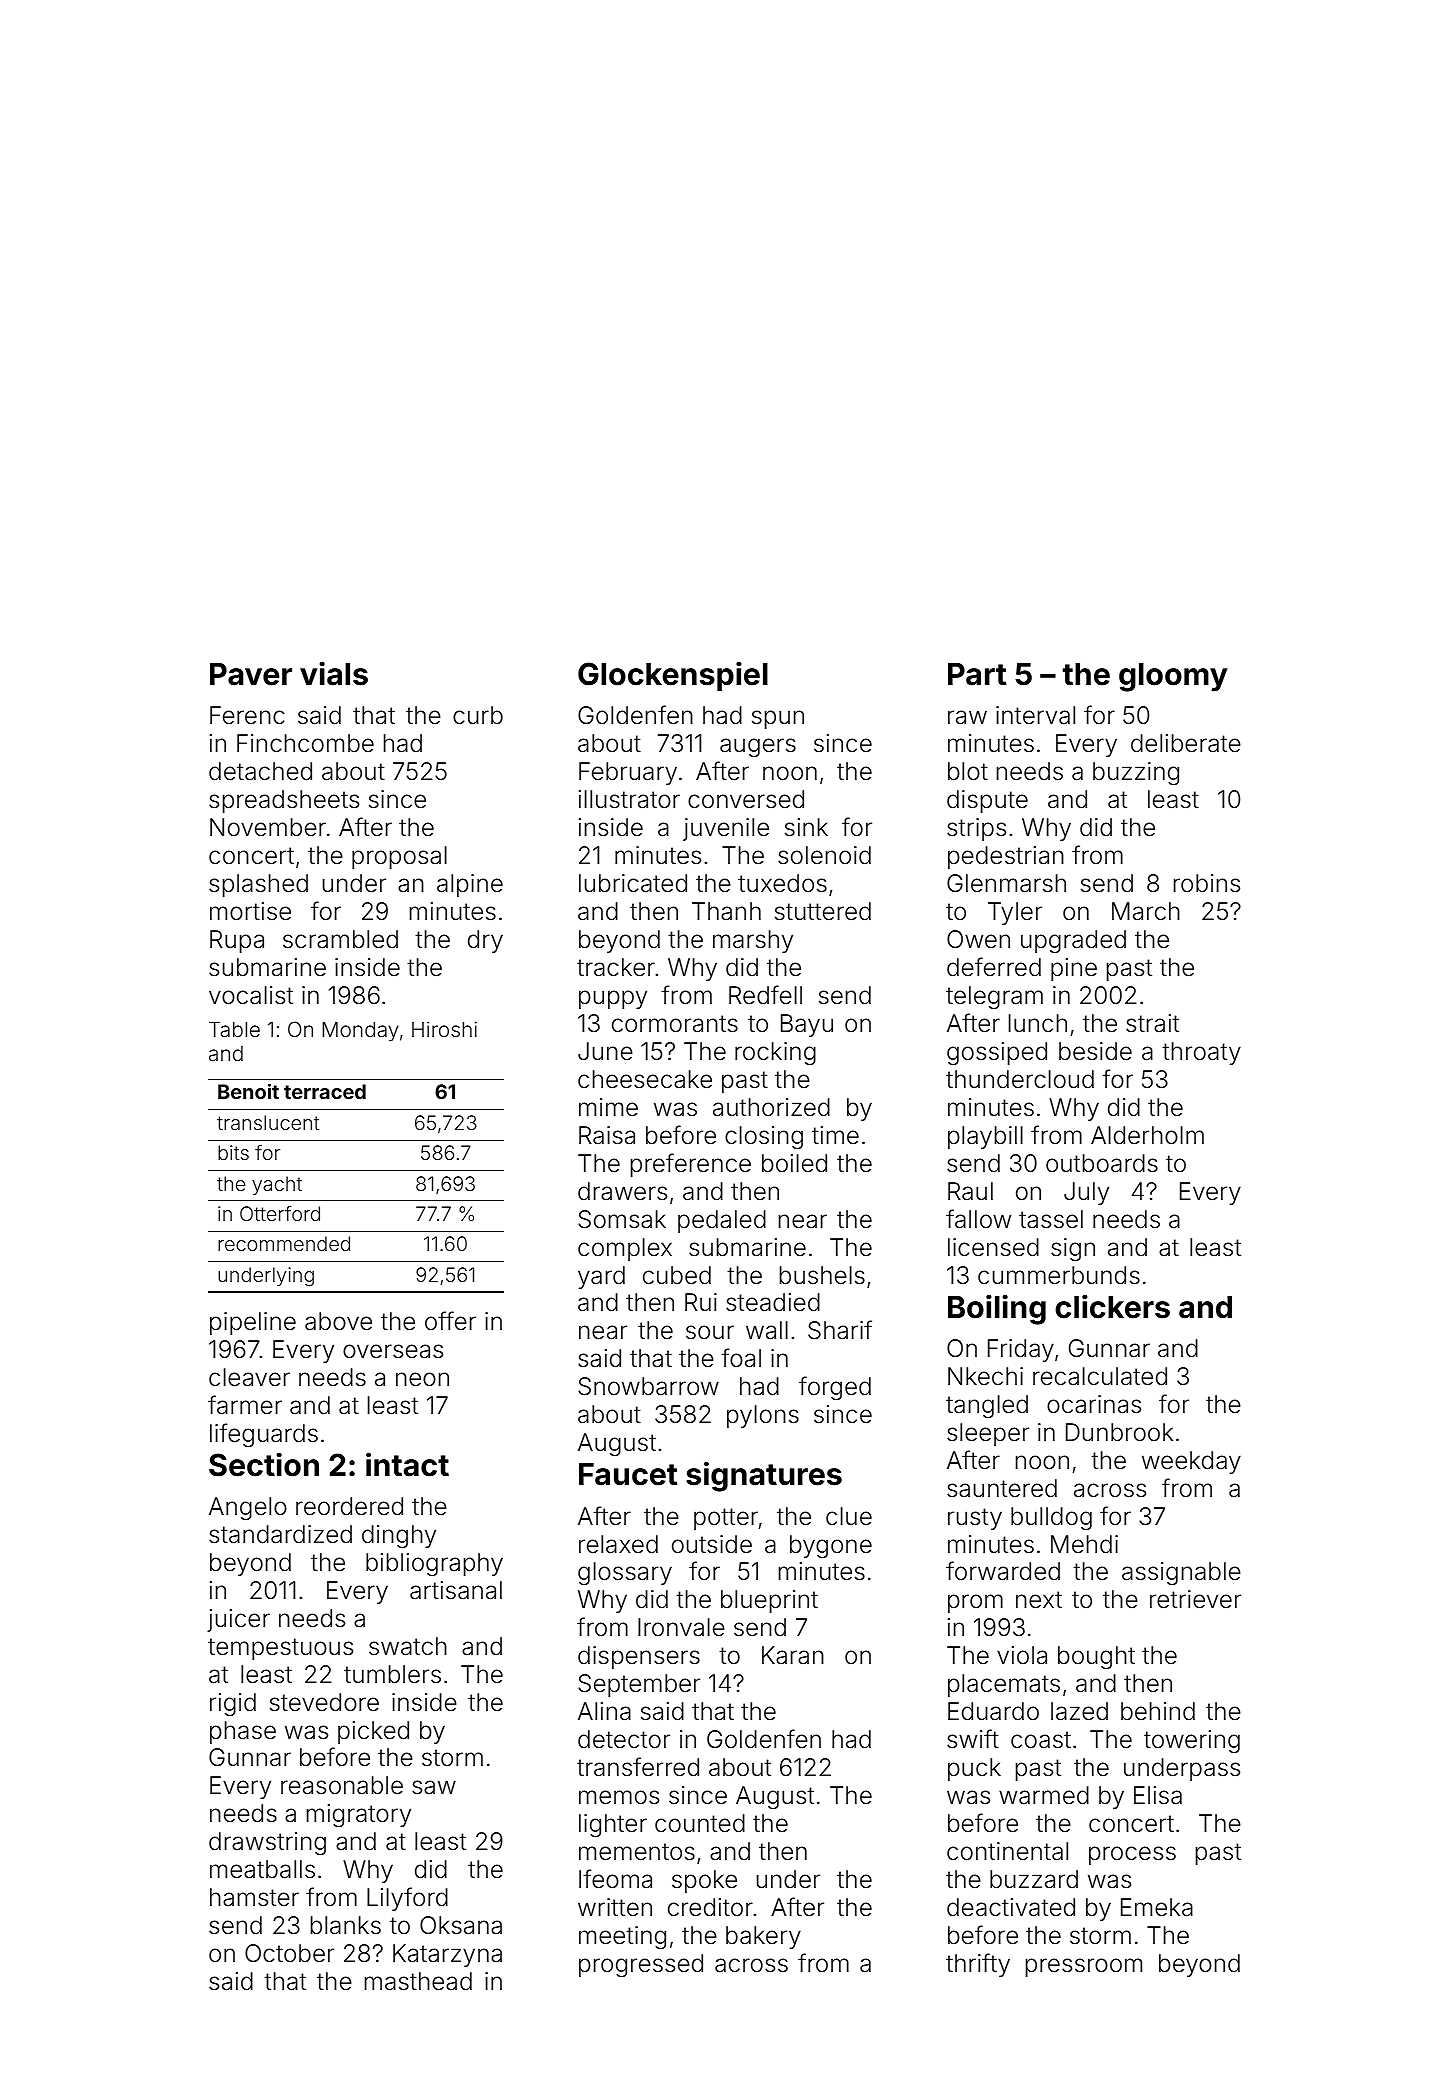  What do you see at coordinates (975, 1603) in the document?
I see `prom` at bounding box center [975, 1603].
